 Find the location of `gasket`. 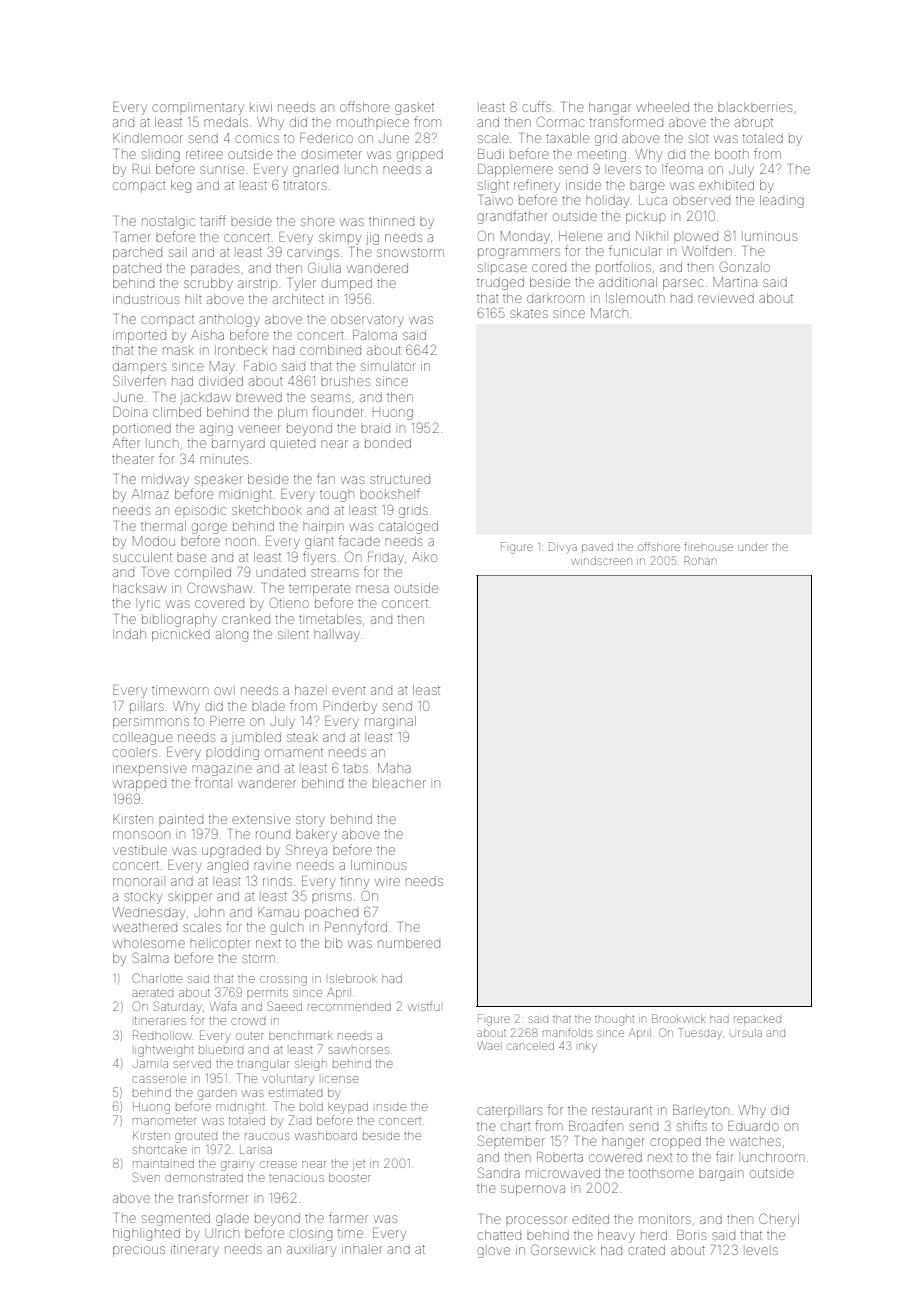

gasket is located at coordinates (414, 109).
